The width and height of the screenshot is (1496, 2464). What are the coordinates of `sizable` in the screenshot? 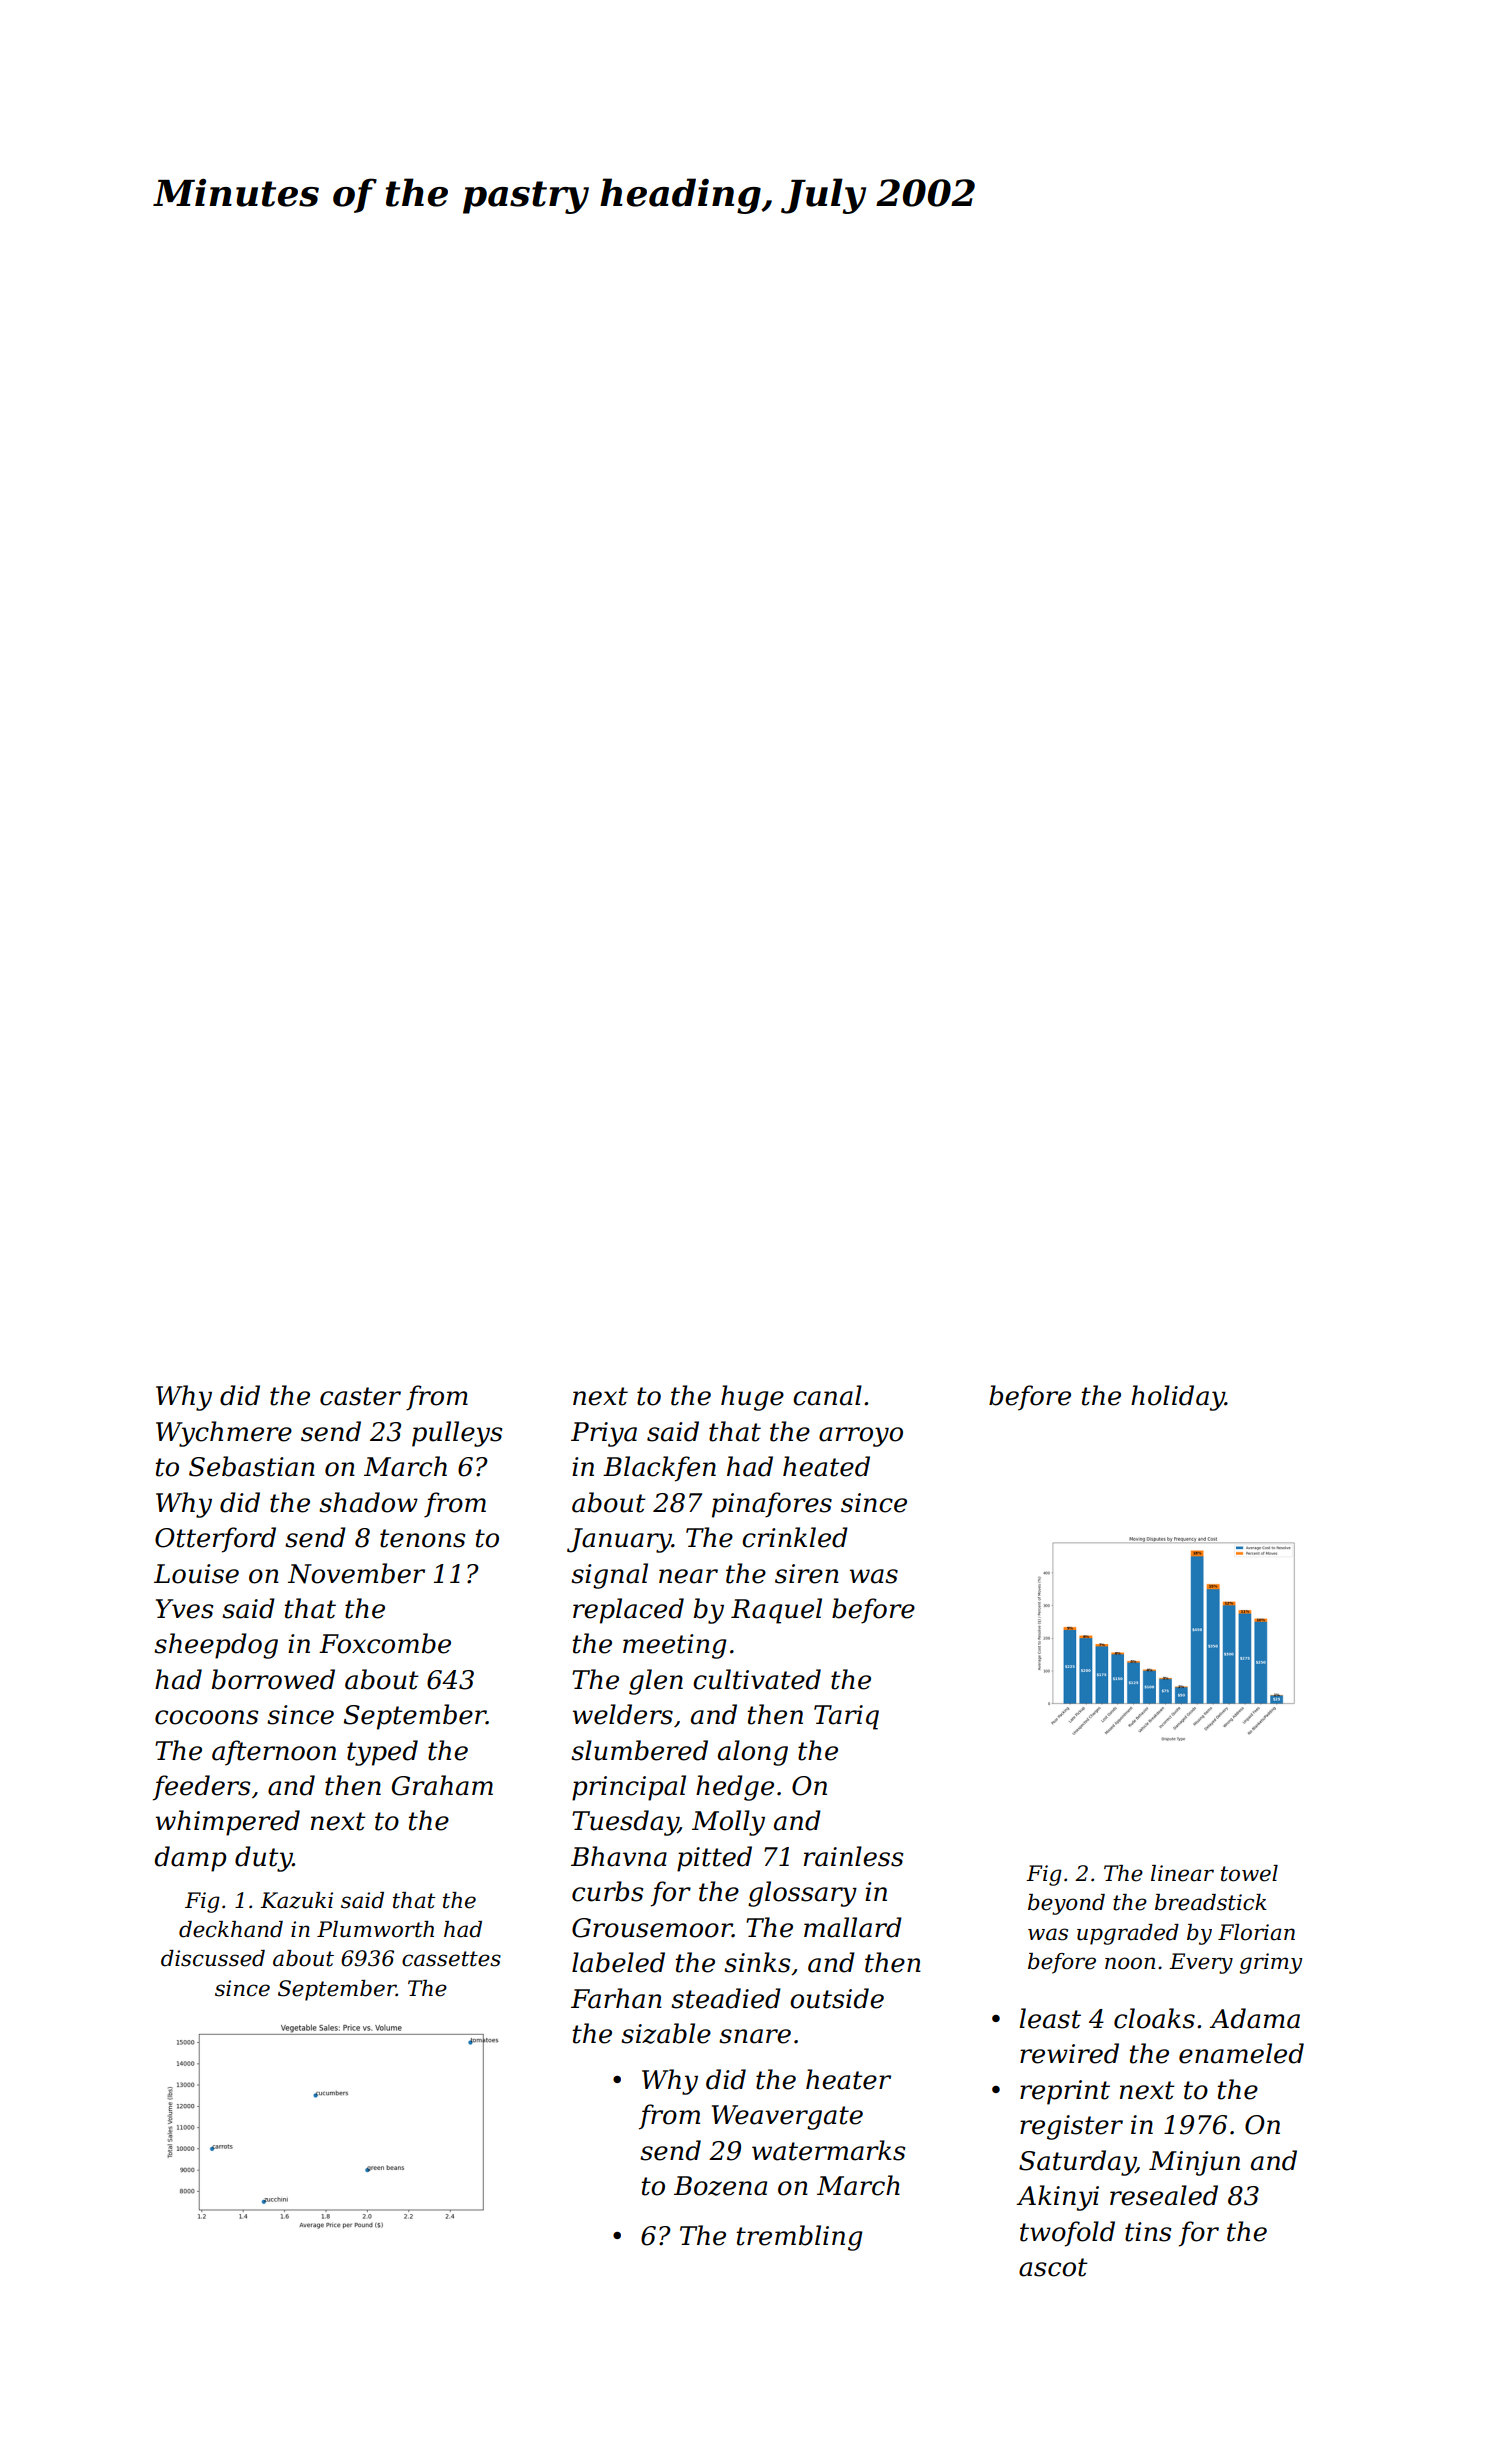 It's located at (666, 2033).
